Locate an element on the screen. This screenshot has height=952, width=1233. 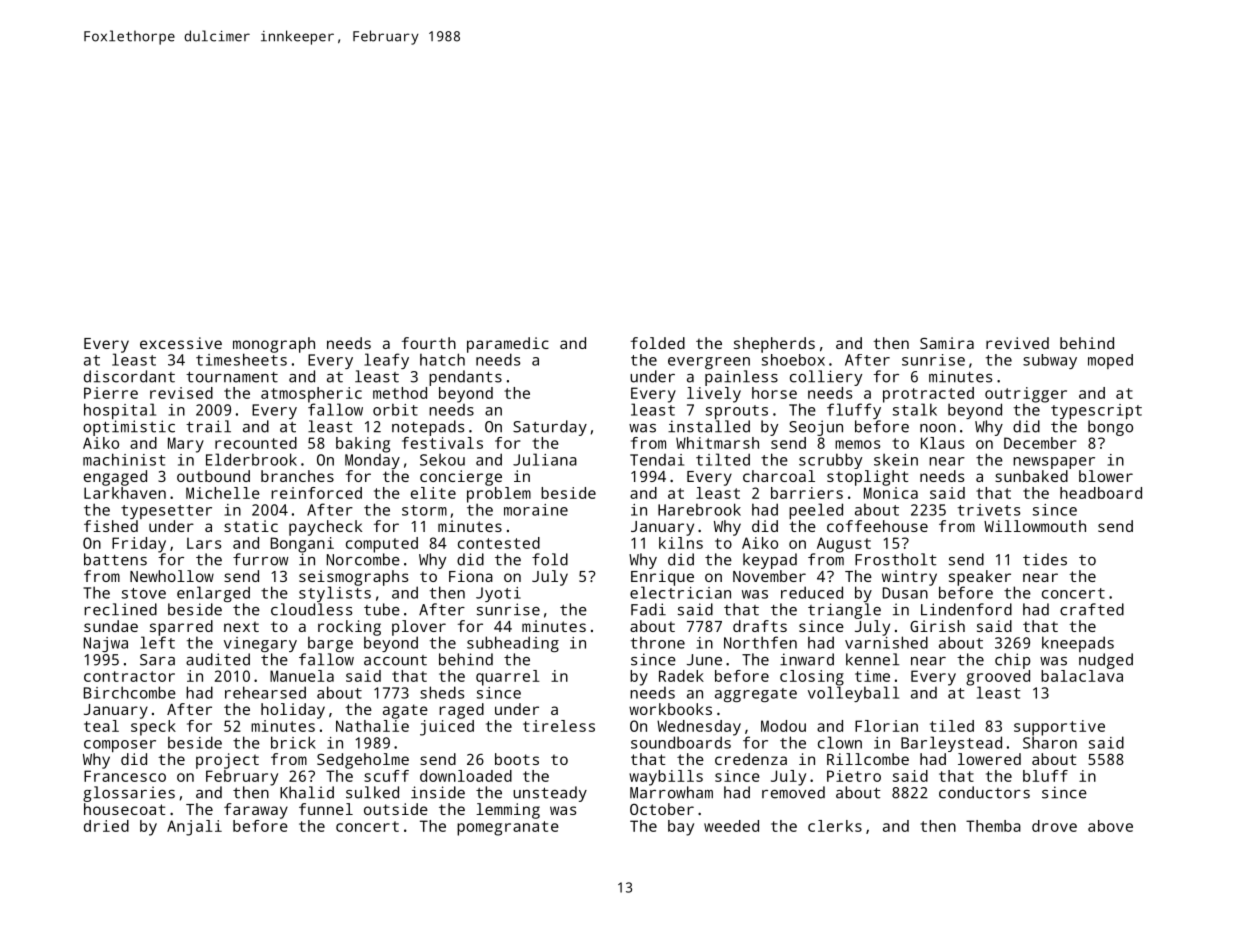
Sharon is located at coordinates (1050, 742).
